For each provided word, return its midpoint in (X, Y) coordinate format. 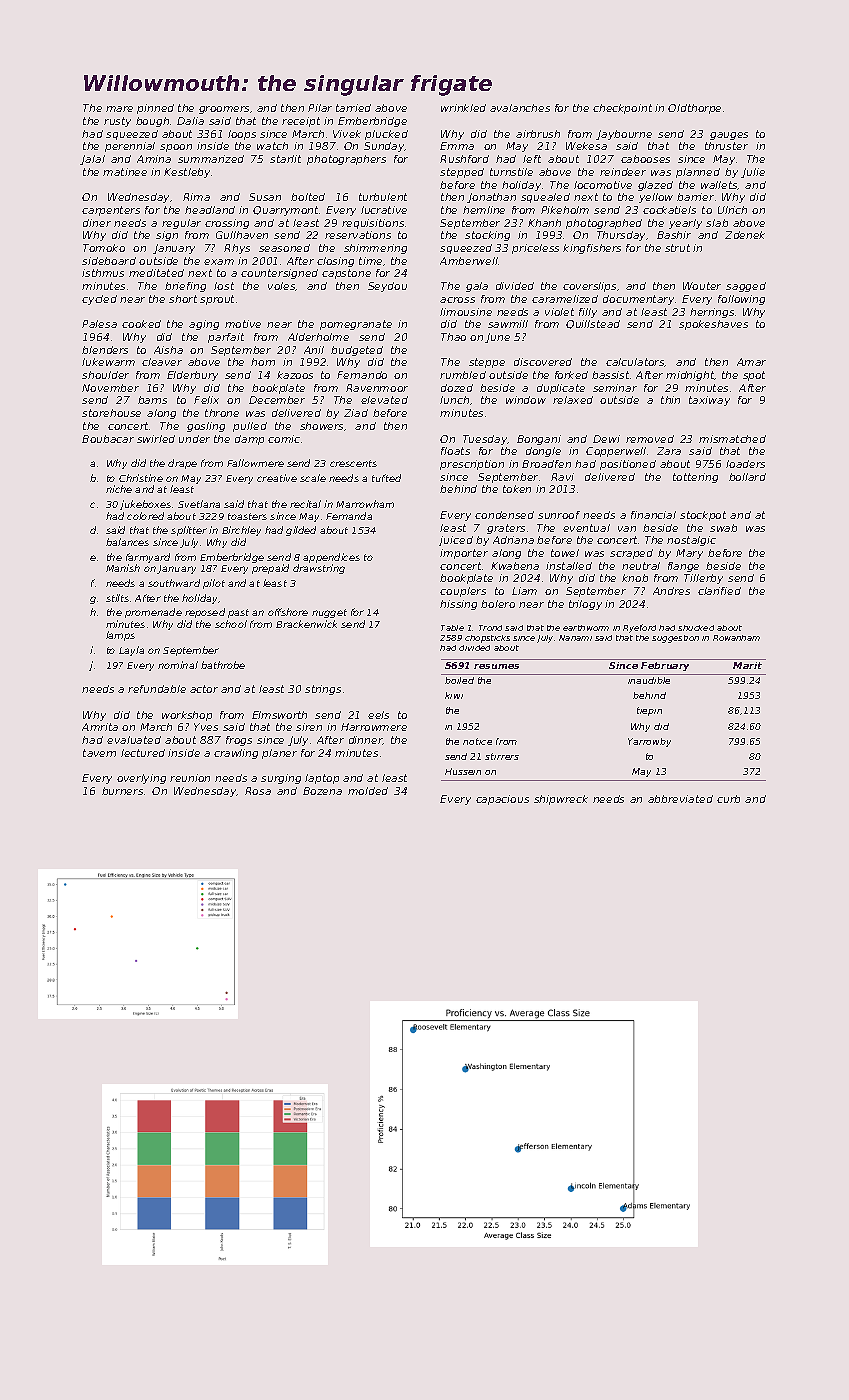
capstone (346, 274)
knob (635, 578)
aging (204, 325)
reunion (190, 778)
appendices (331, 558)
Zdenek (745, 235)
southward (174, 583)
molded (368, 791)
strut (677, 248)
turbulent (383, 197)
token (517, 489)
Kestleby (187, 173)
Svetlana (199, 504)
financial (653, 515)
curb (728, 799)
